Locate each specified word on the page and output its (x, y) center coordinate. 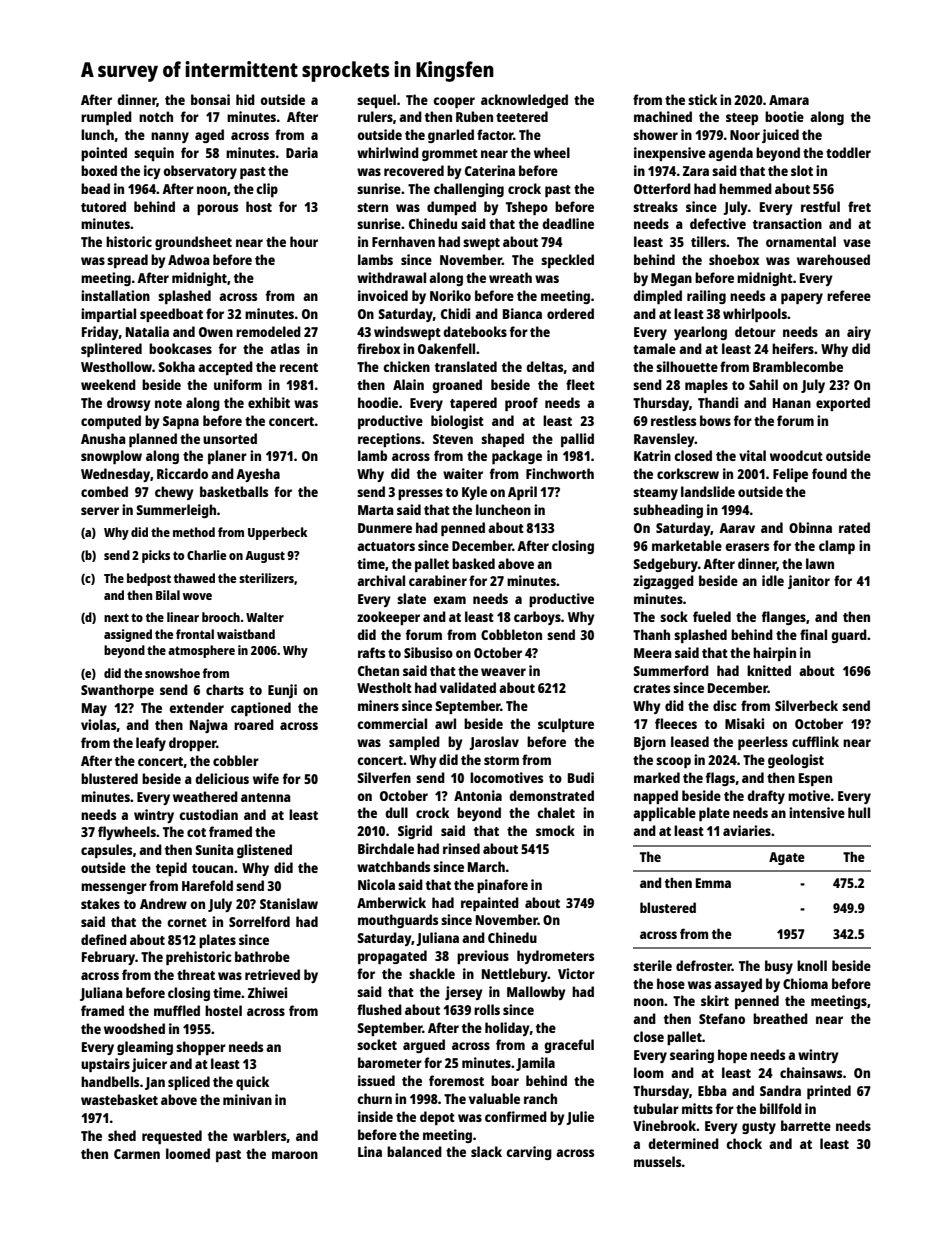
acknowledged (524, 101)
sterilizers (266, 578)
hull (859, 812)
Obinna (810, 527)
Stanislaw (289, 903)
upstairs (105, 1065)
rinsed (461, 848)
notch (156, 116)
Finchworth (560, 473)
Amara (789, 100)
